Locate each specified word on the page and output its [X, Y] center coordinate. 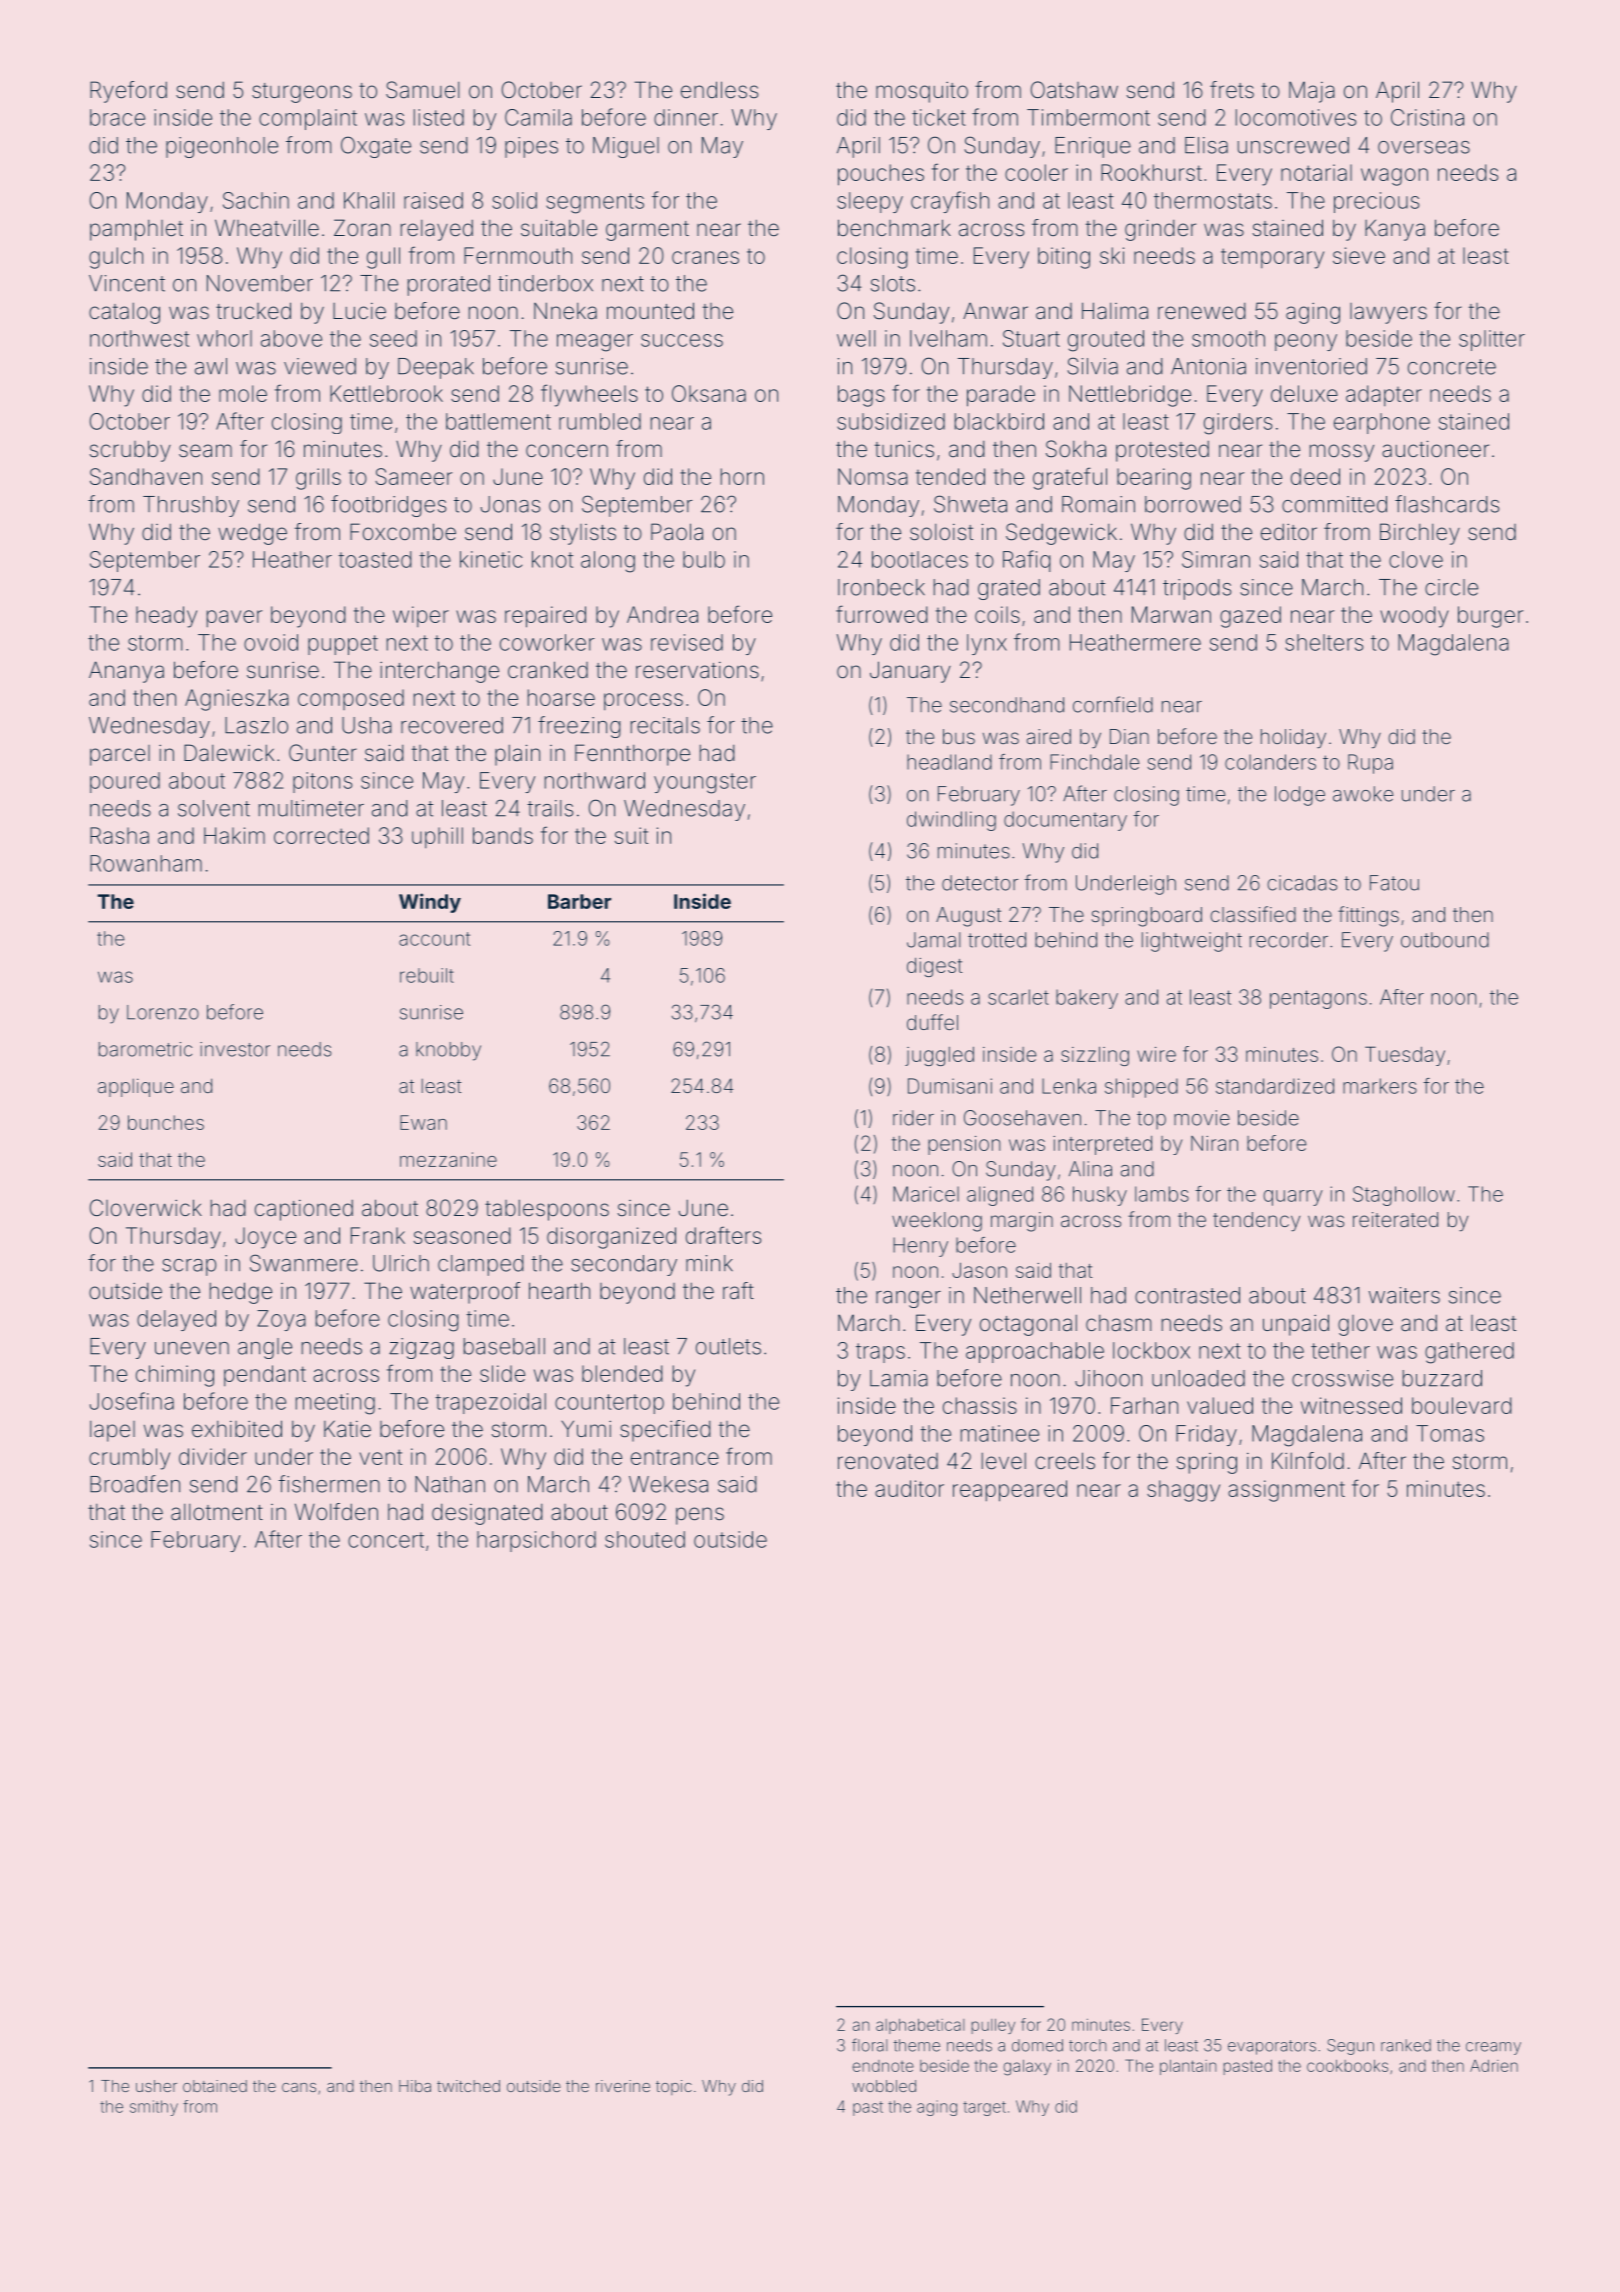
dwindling [951, 821]
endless [719, 90]
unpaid [1296, 1325]
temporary [1272, 258]
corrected [321, 835]
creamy [1493, 2048]
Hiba [415, 2086]
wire [1156, 1054]
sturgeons [302, 93]
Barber [579, 901]
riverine [623, 2086]
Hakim [234, 835]
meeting [335, 1404]
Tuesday [1405, 1056]
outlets [728, 1346]
